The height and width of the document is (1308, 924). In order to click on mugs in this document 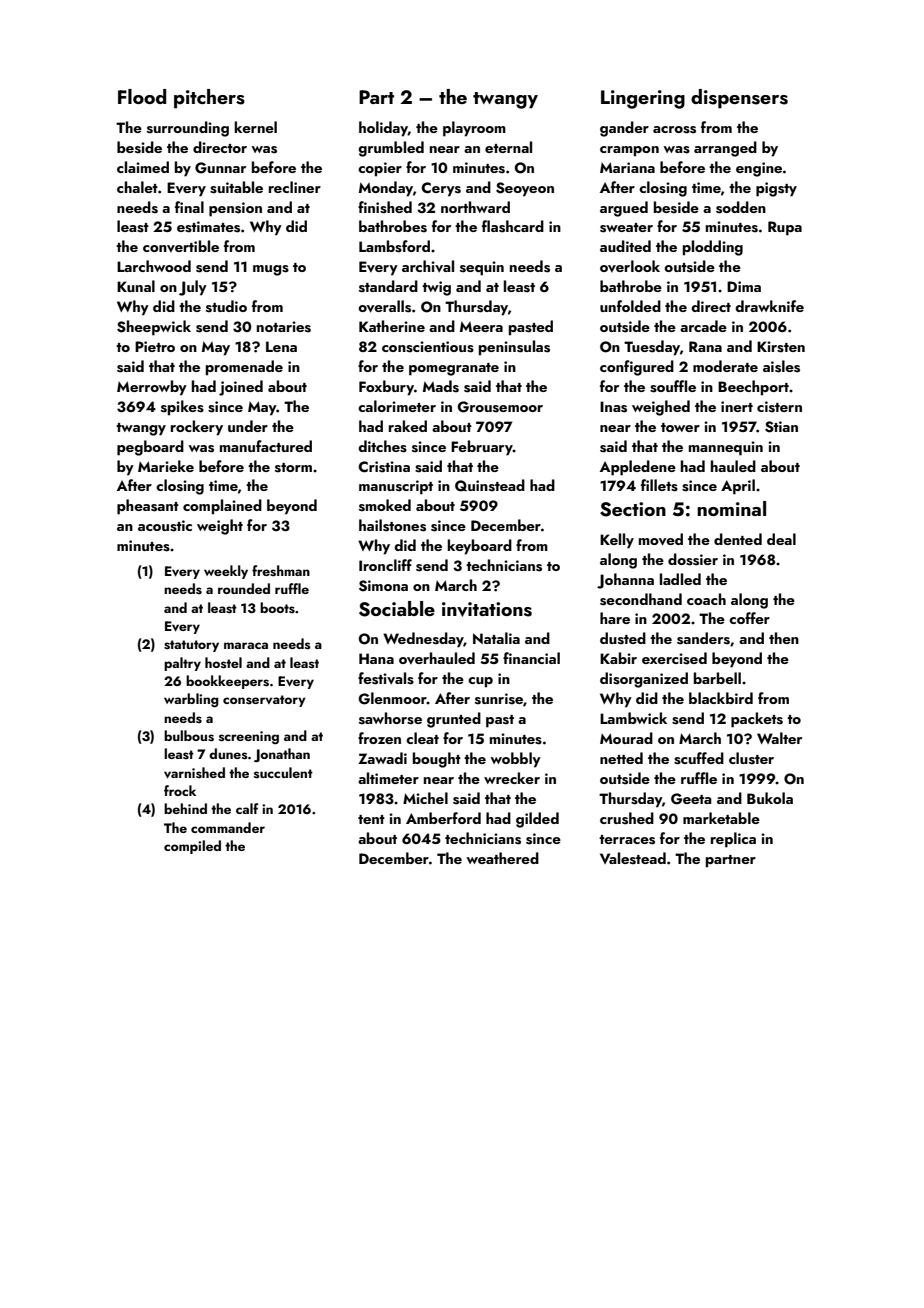, I will do `click(271, 270)`.
